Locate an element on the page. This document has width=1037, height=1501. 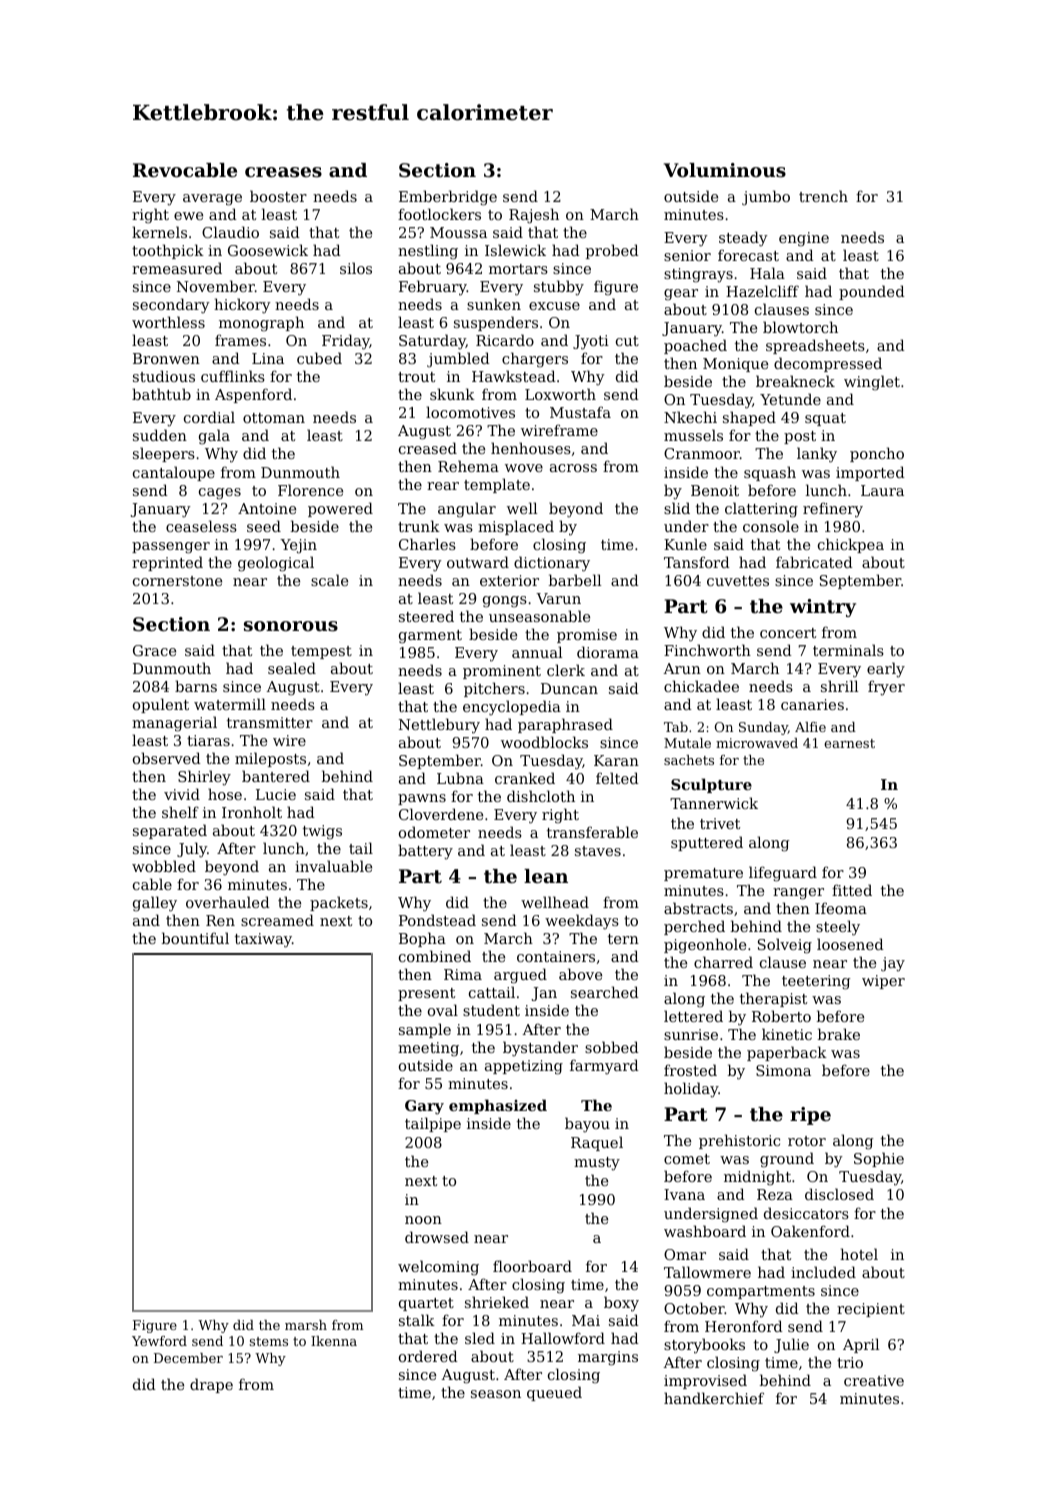
Saturday is located at coordinates (432, 342).
